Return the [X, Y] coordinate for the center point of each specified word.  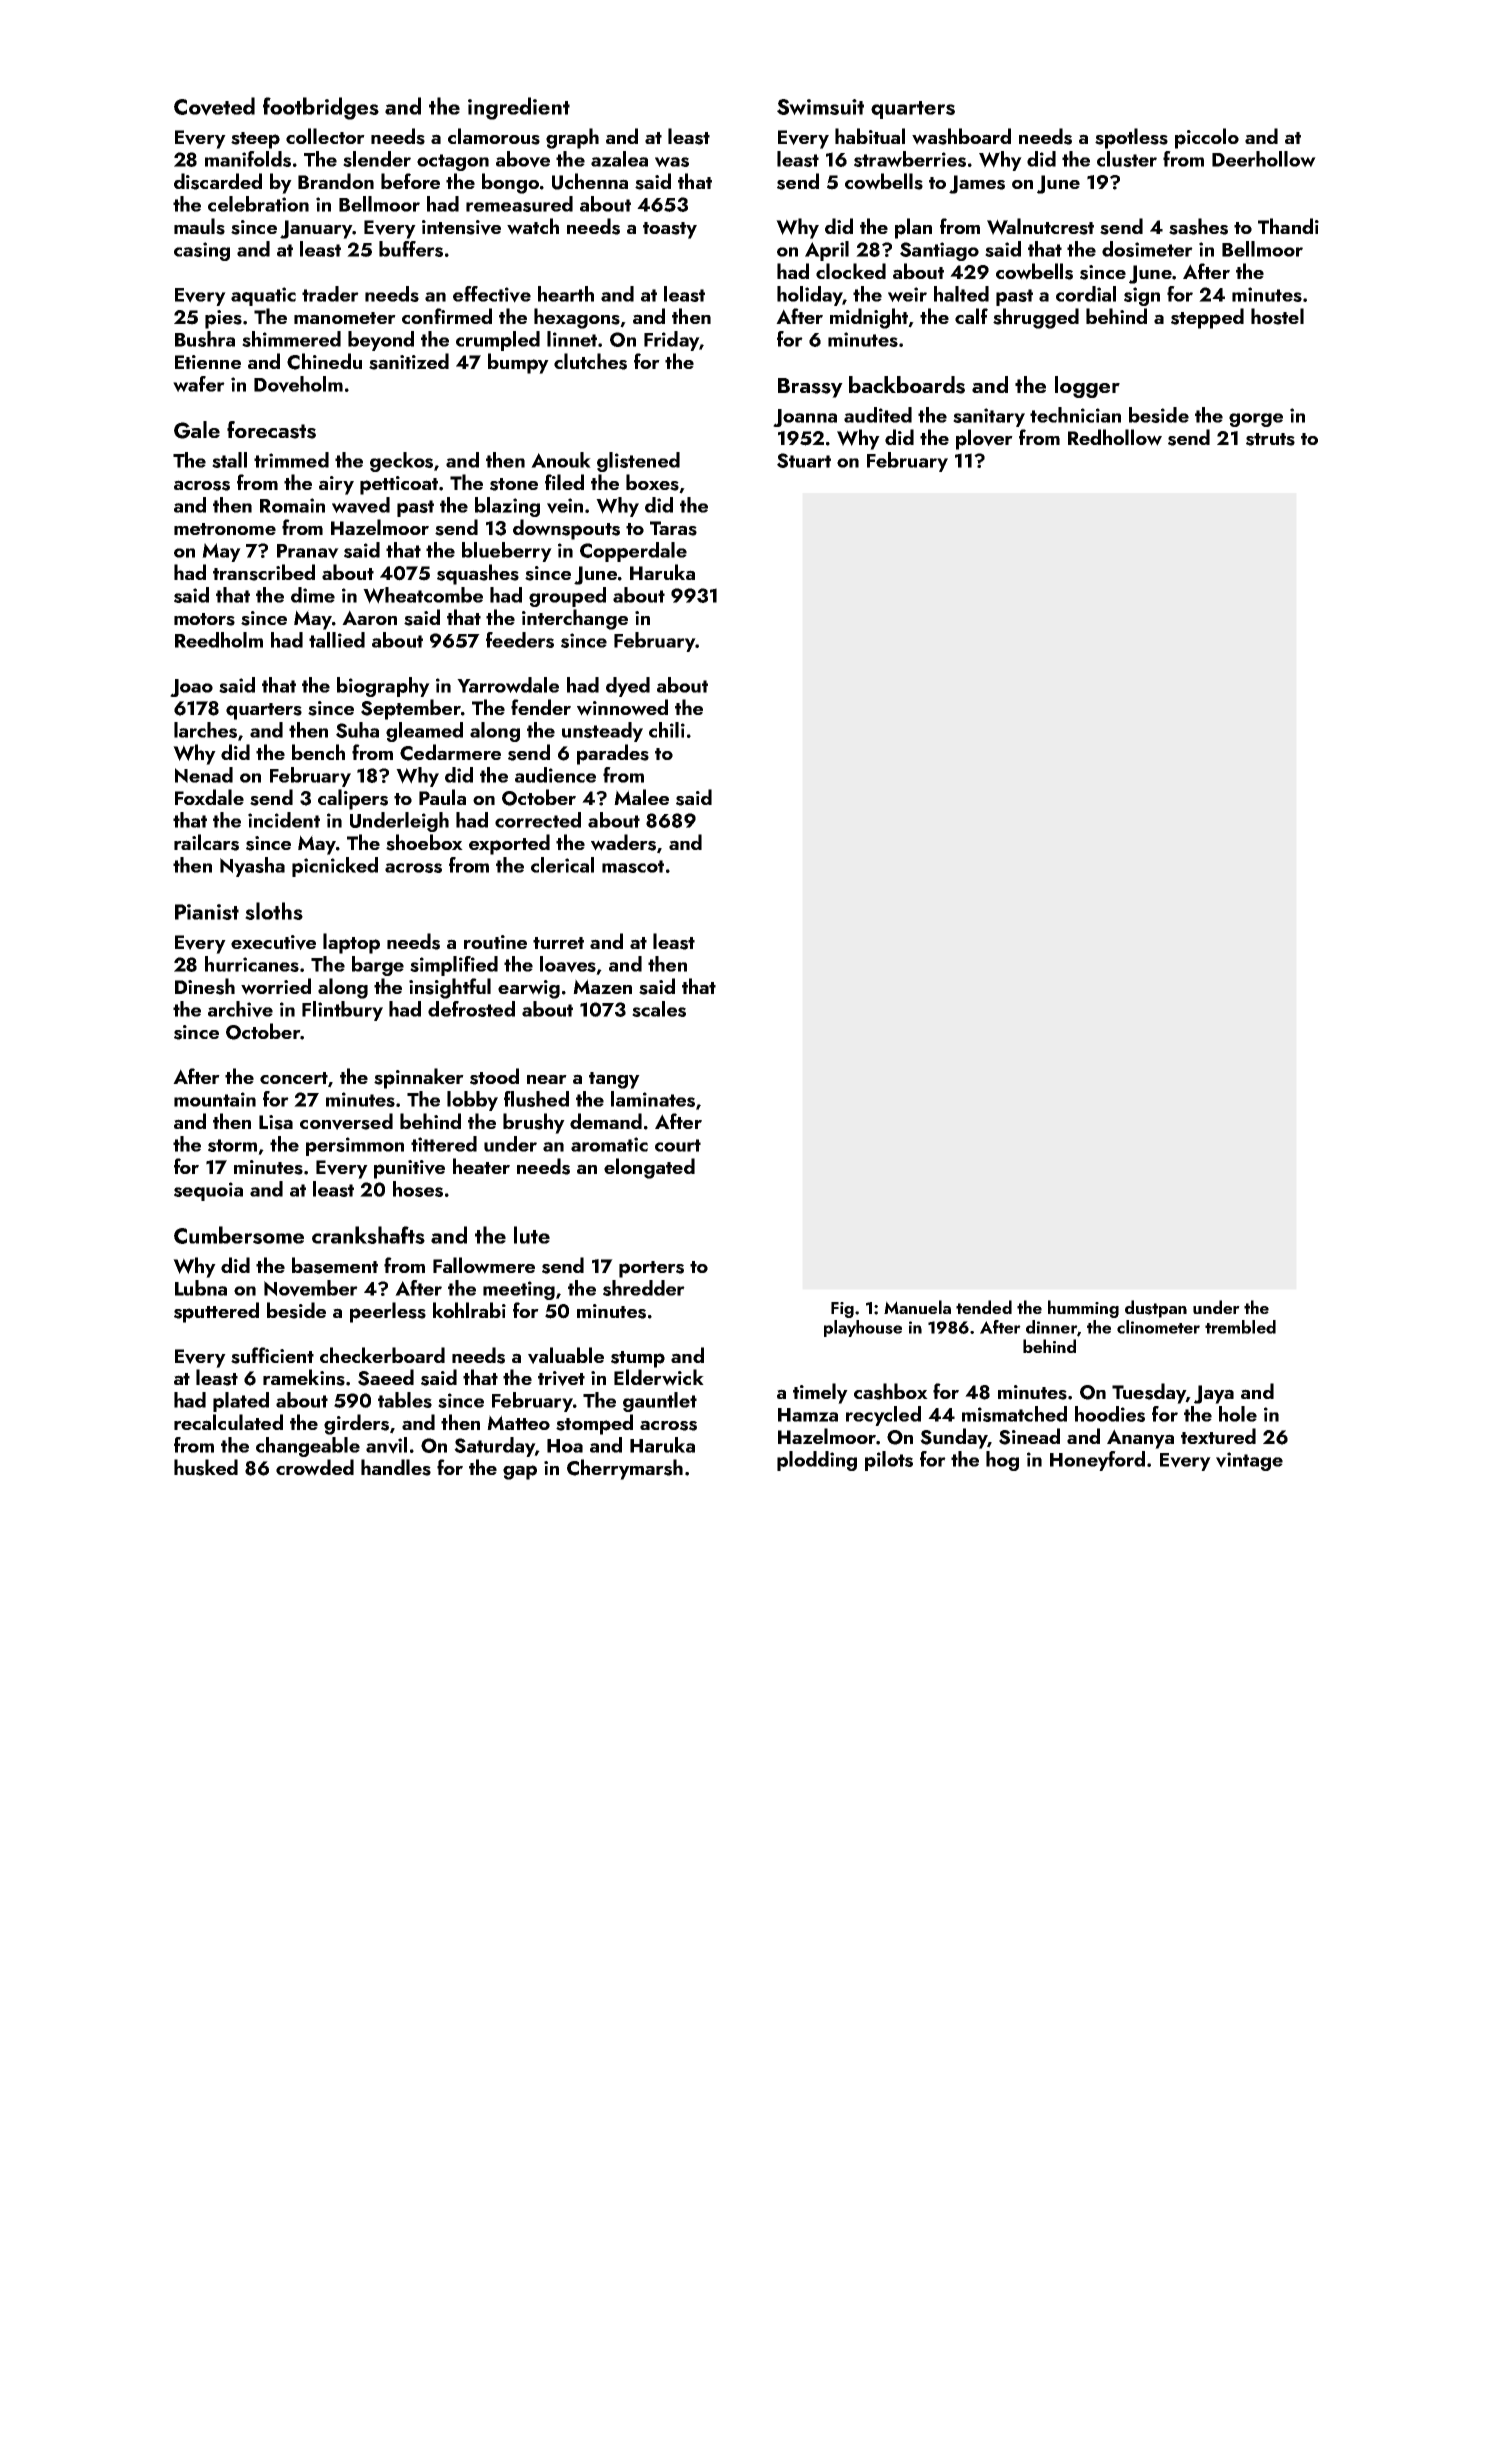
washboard [961, 136]
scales [659, 1009]
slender [377, 159]
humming [1083, 1309]
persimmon [355, 1146]
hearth [566, 294]
